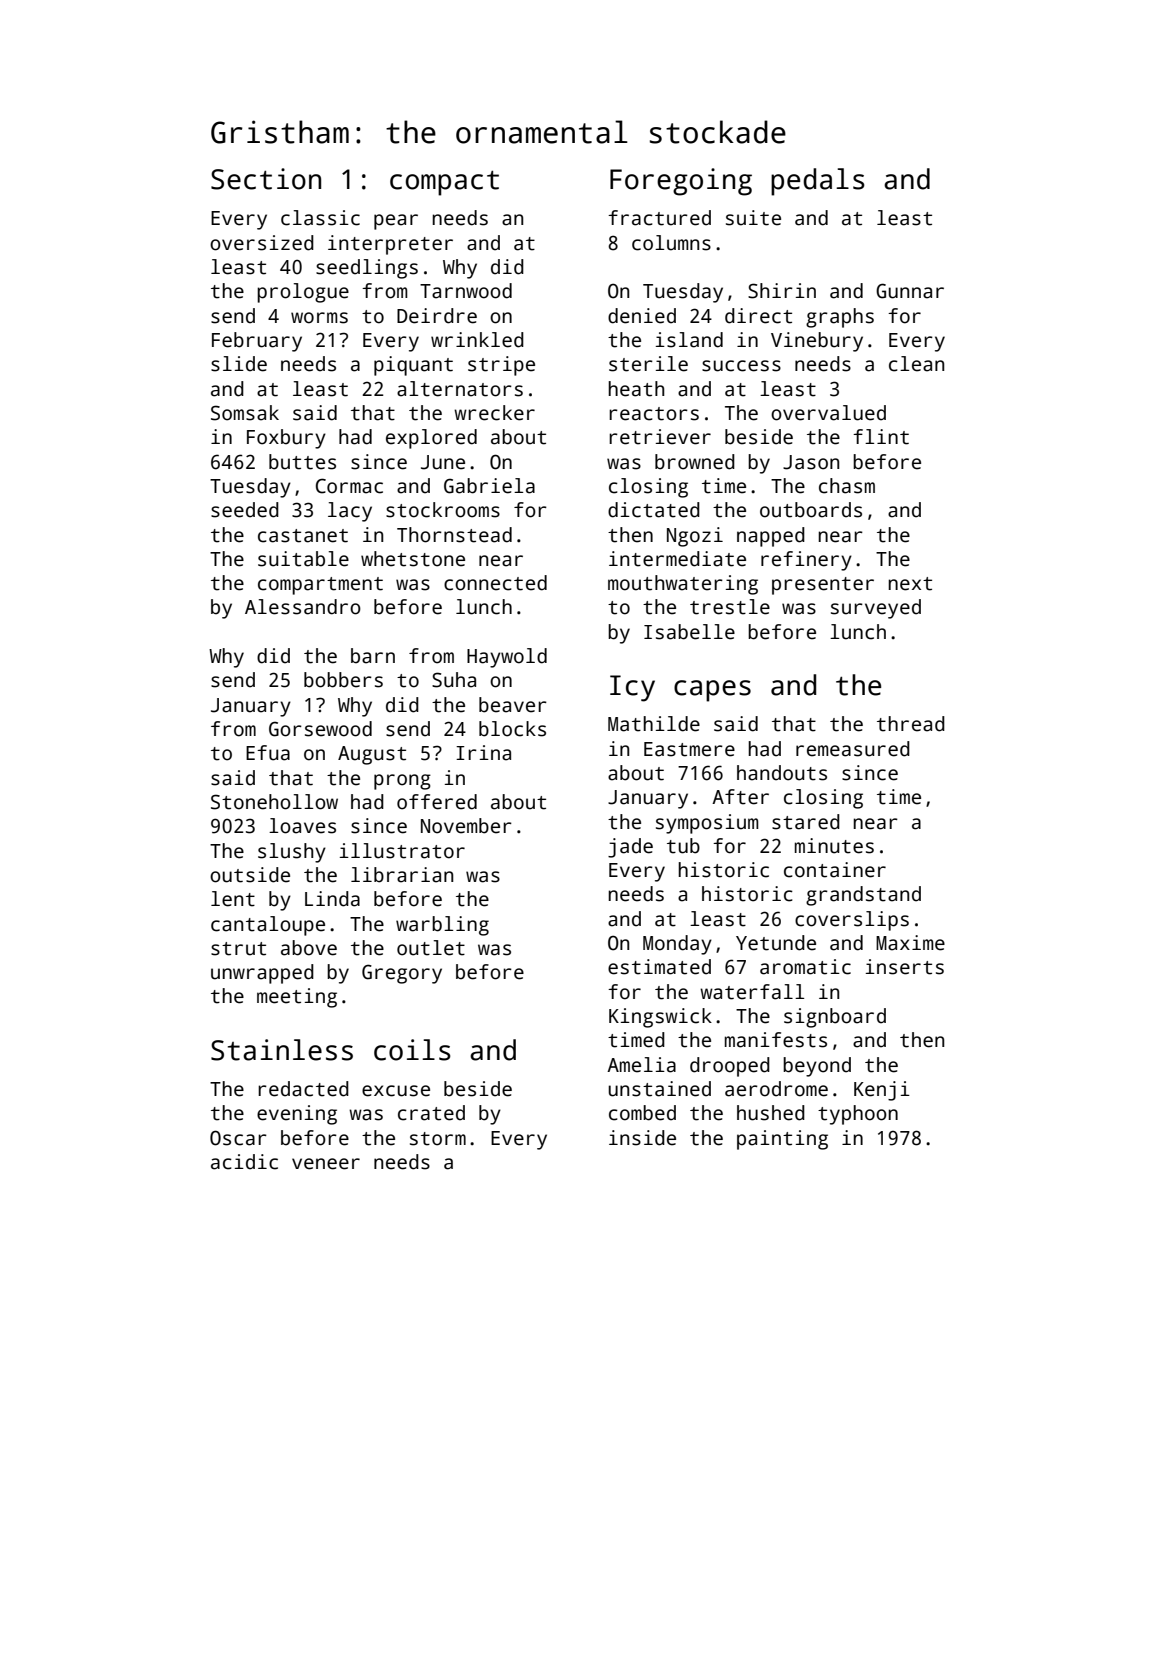 This image has width=1165, height=1654. What do you see at coordinates (654, 510) in the image?
I see `dictated` at bounding box center [654, 510].
